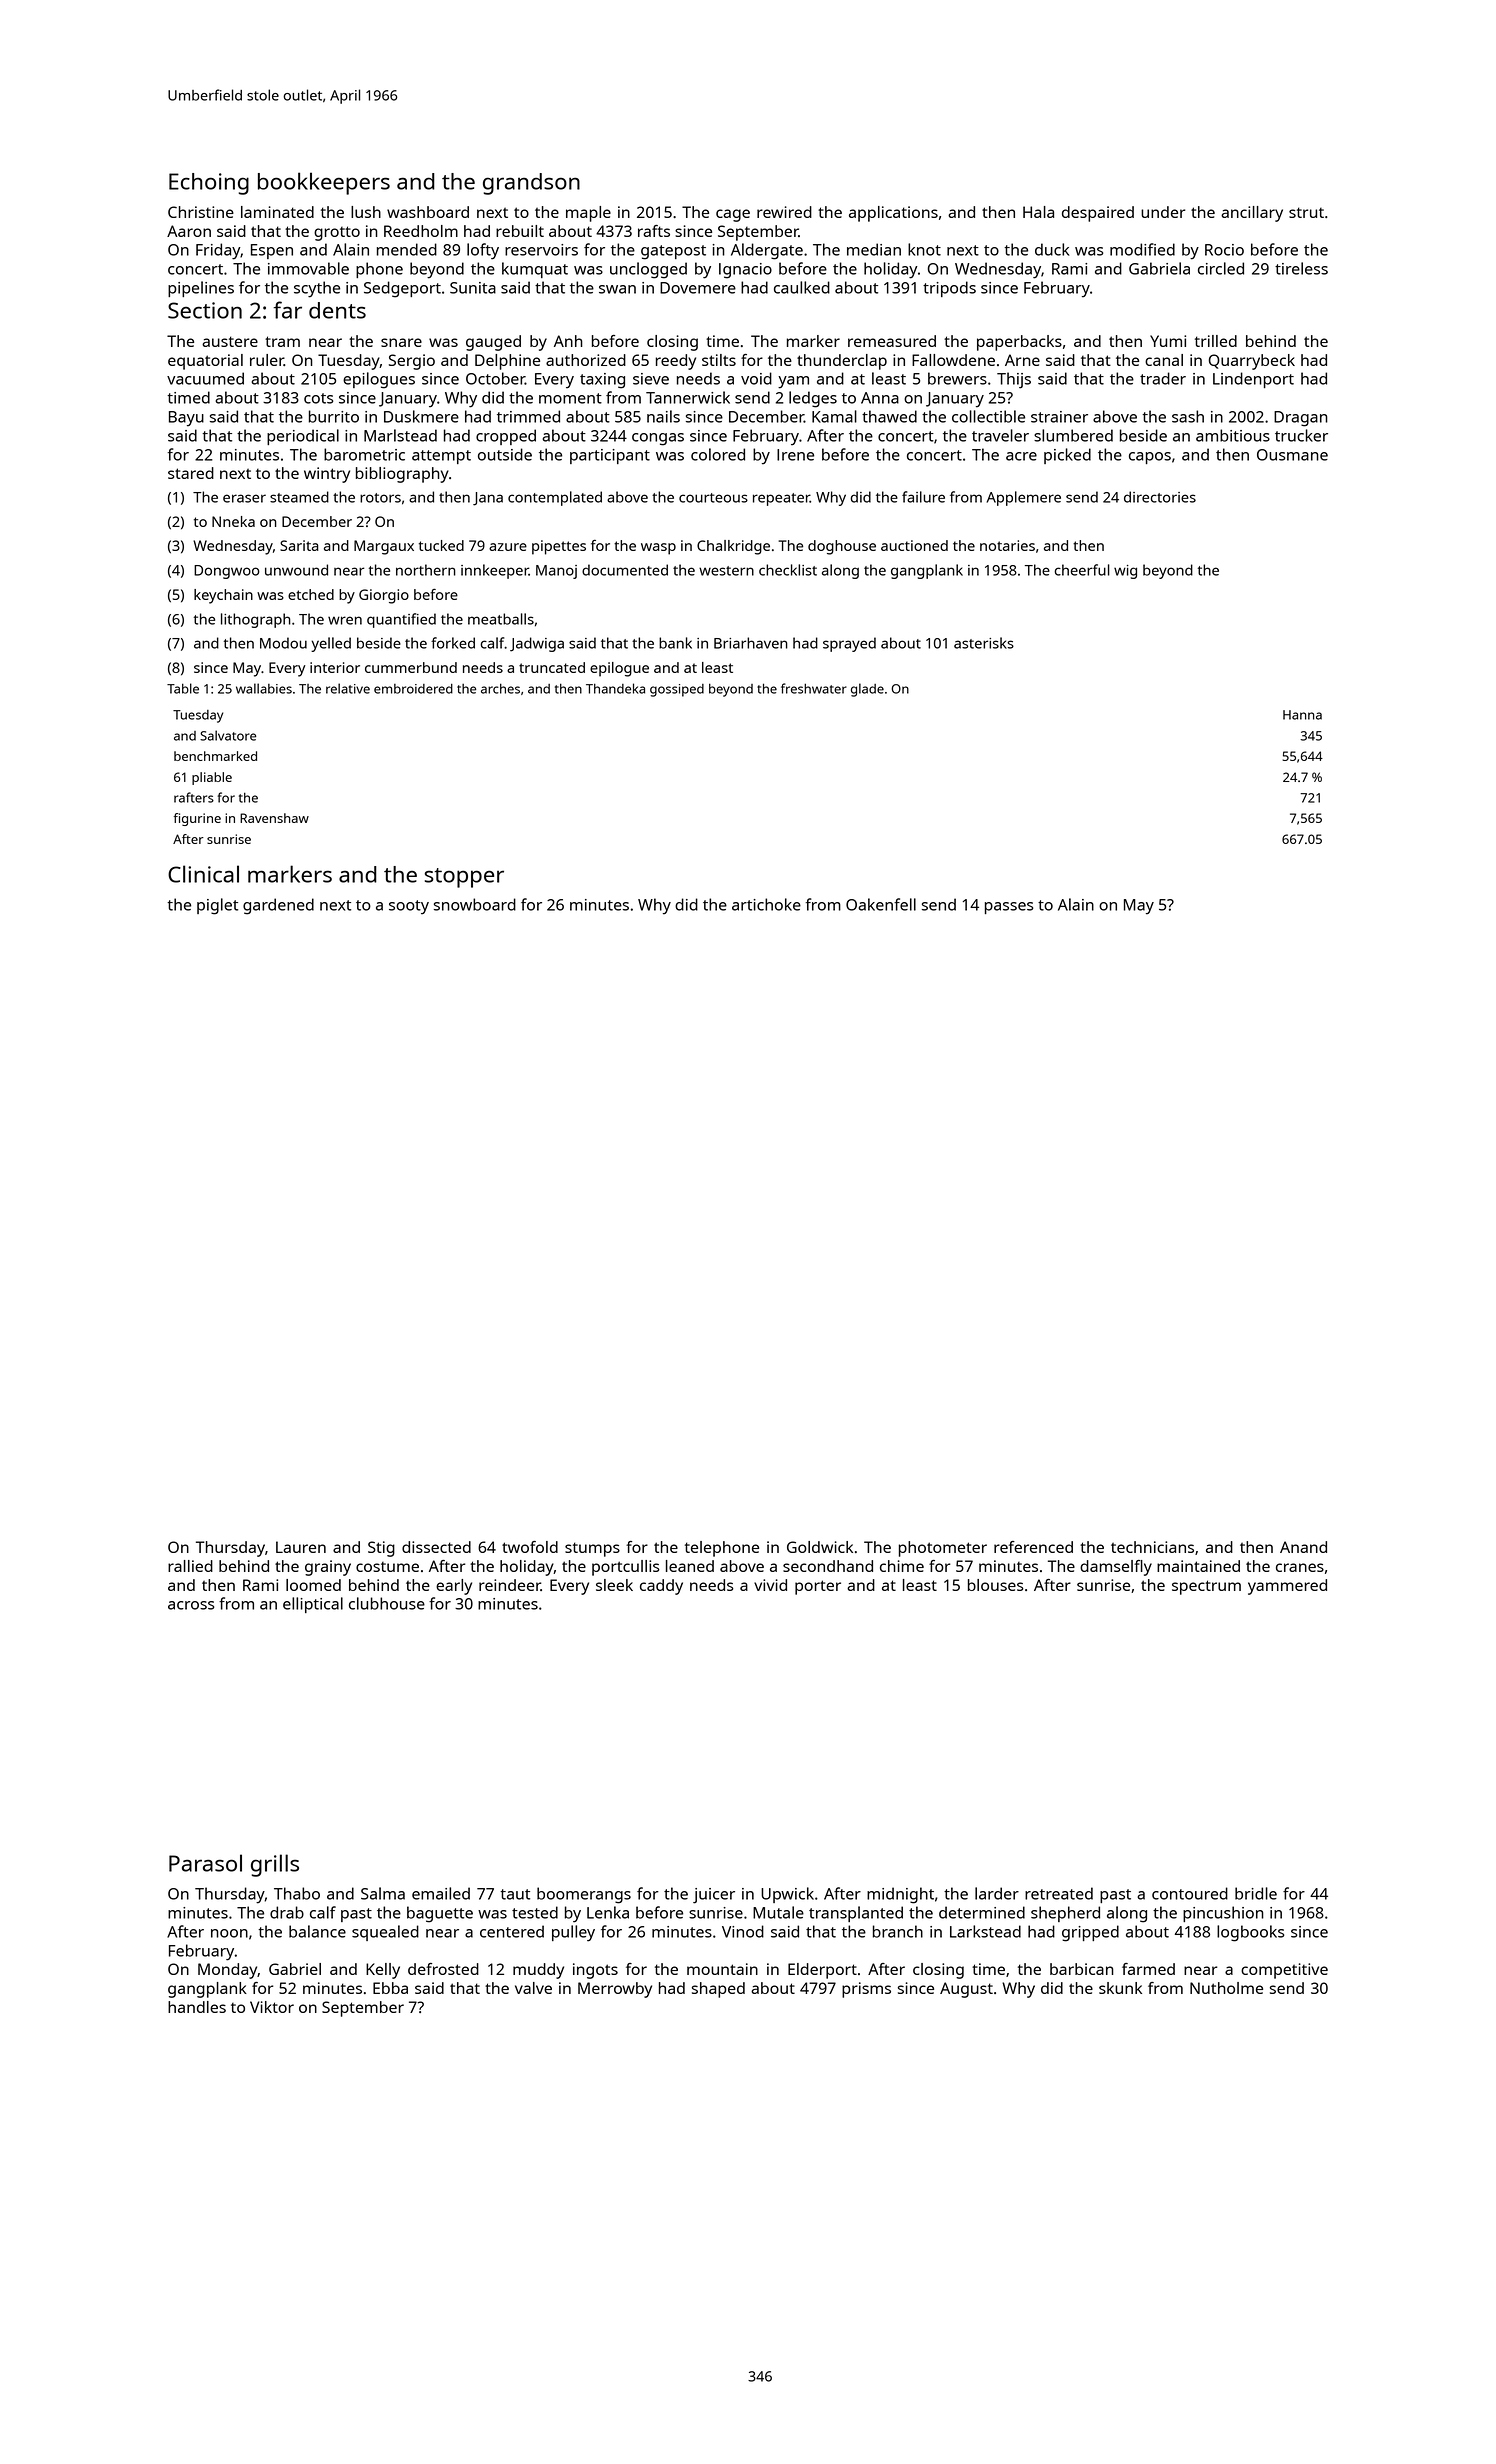 The image size is (1496, 2464). Describe the element at coordinates (1256, 1893) in the screenshot. I see `bridle` at that location.
